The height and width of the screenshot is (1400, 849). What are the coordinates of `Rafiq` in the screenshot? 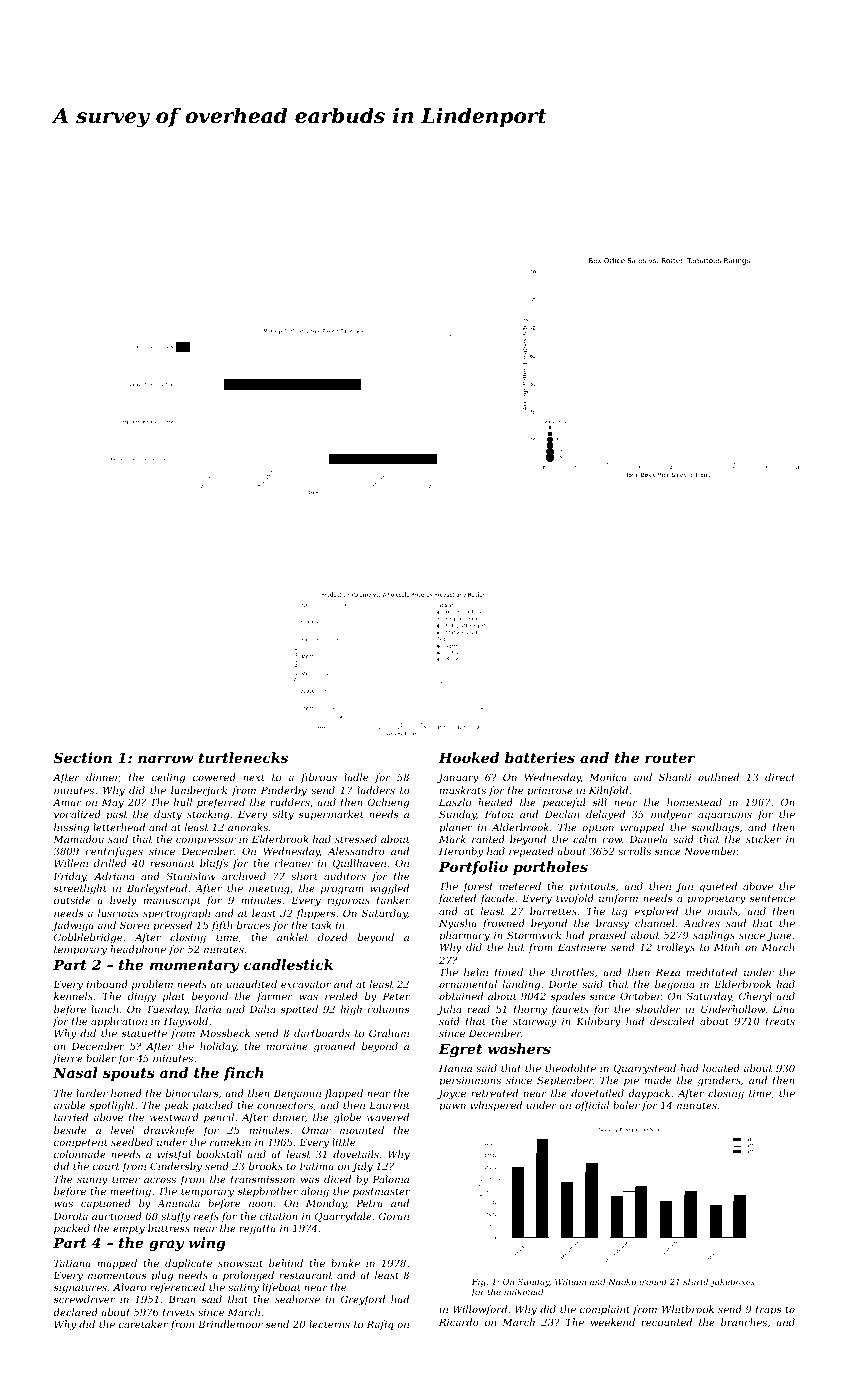 It's located at (380, 1325).
